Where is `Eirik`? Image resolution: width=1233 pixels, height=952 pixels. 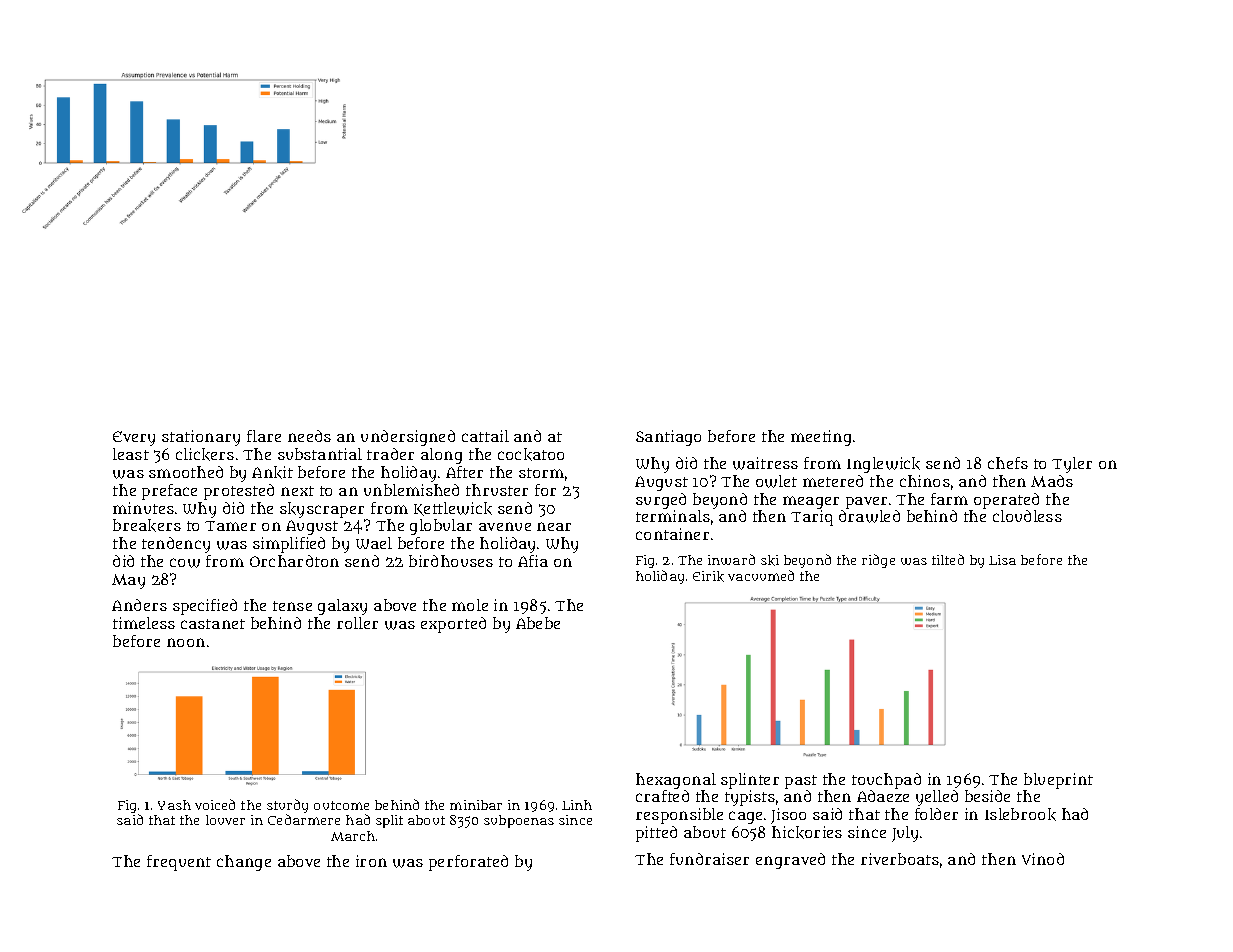
Eirik is located at coordinates (708, 576).
